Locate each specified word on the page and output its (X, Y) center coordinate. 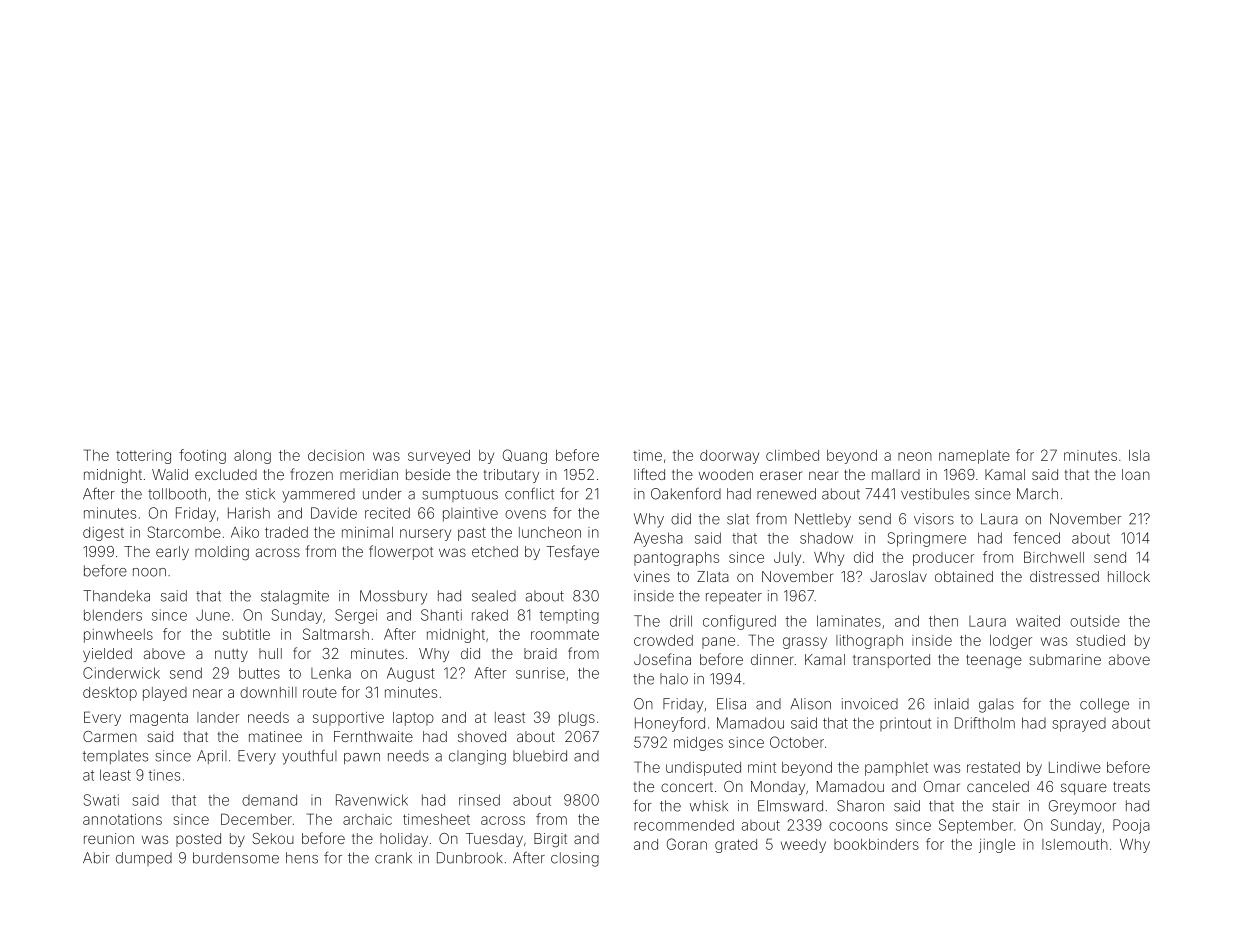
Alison (810, 704)
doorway (729, 457)
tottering (143, 457)
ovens (525, 514)
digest (103, 534)
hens (302, 858)
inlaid (952, 704)
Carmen (110, 736)
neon (915, 456)
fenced (1036, 538)
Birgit (550, 840)
